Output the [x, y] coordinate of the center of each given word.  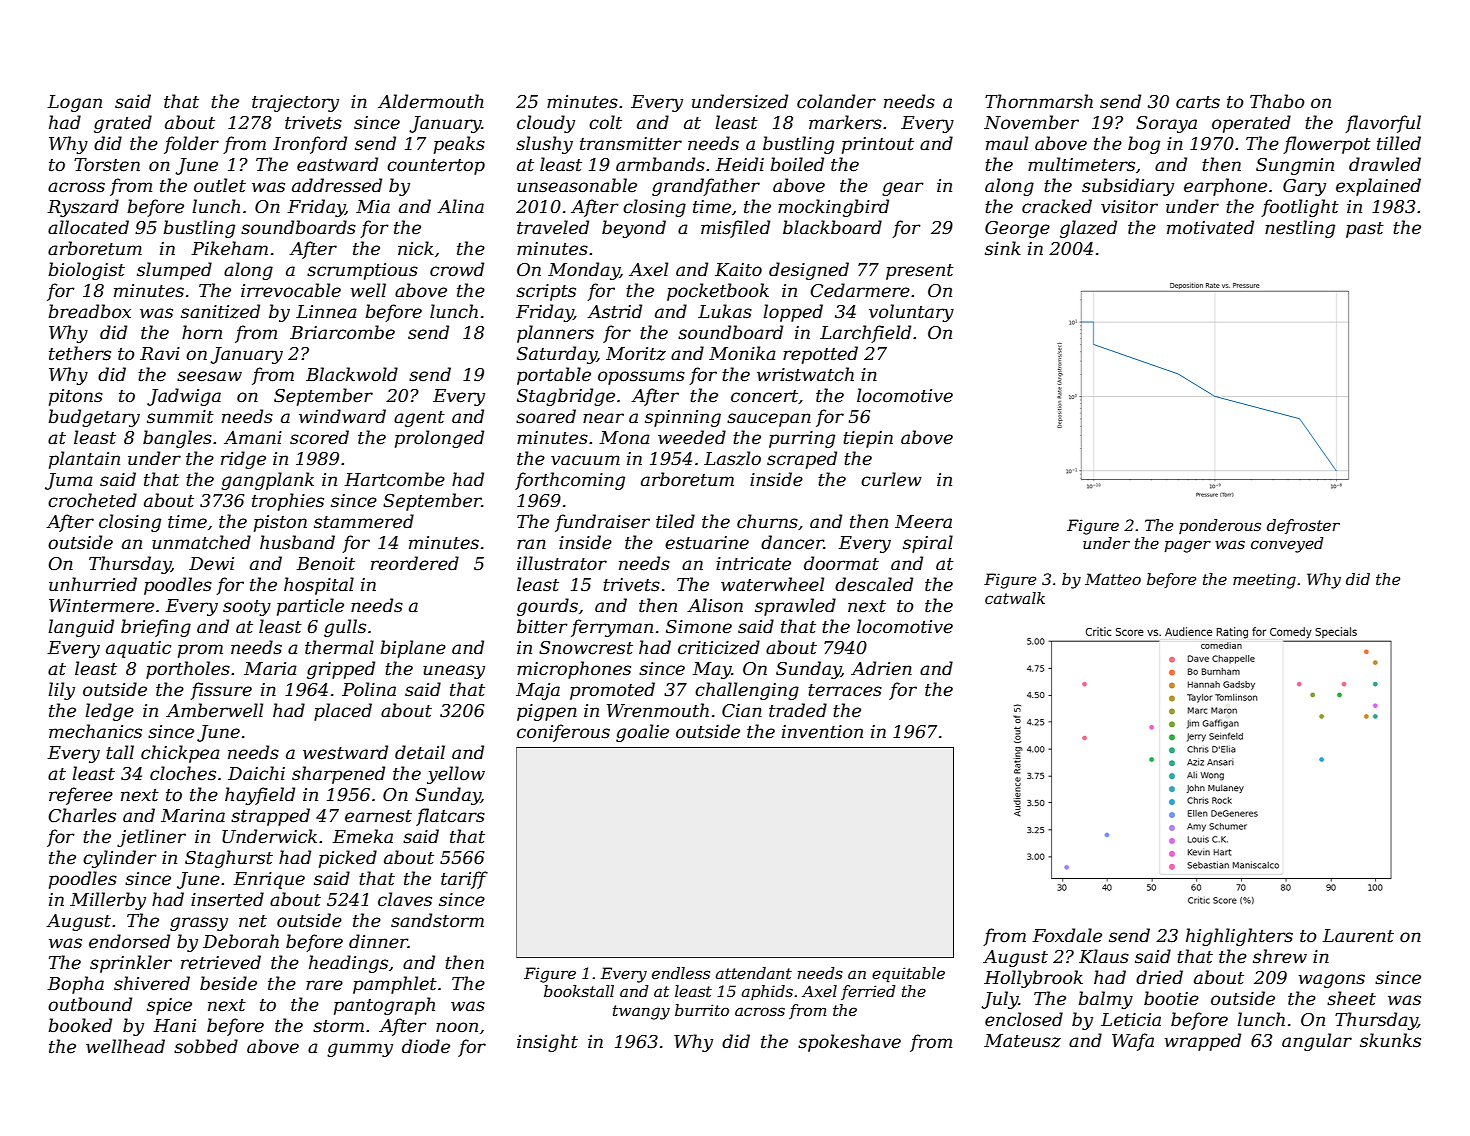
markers [845, 122]
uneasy [454, 672]
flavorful [1383, 124]
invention [822, 732]
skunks [1390, 1040]
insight [547, 1043]
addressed [337, 185]
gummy [360, 1050]
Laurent [1358, 936]
